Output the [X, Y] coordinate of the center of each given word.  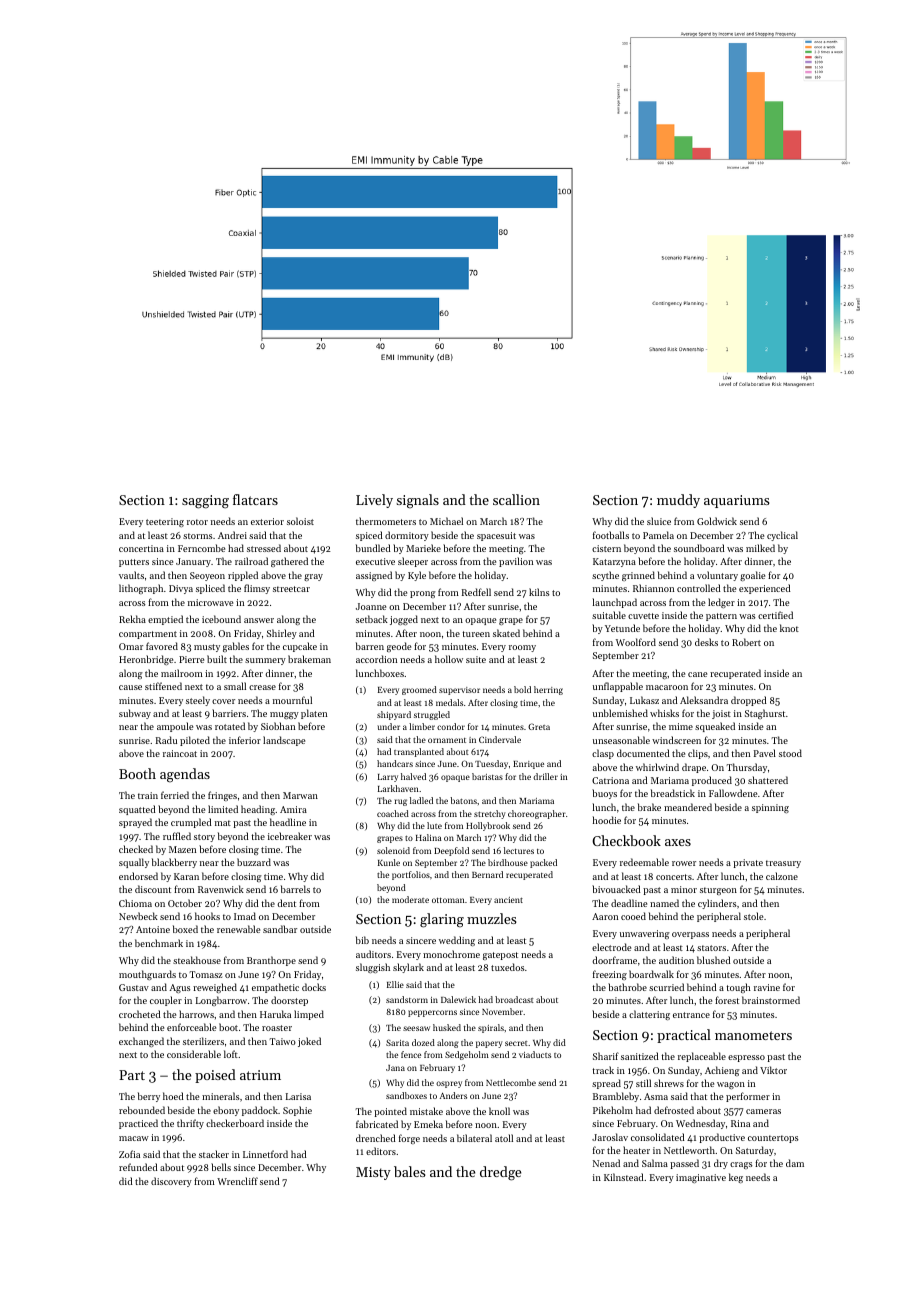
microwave [210, 602]
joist [721, 714]
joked [309, 1042]
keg [736, 1178]
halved [413, 776]
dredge [500, 1173]
